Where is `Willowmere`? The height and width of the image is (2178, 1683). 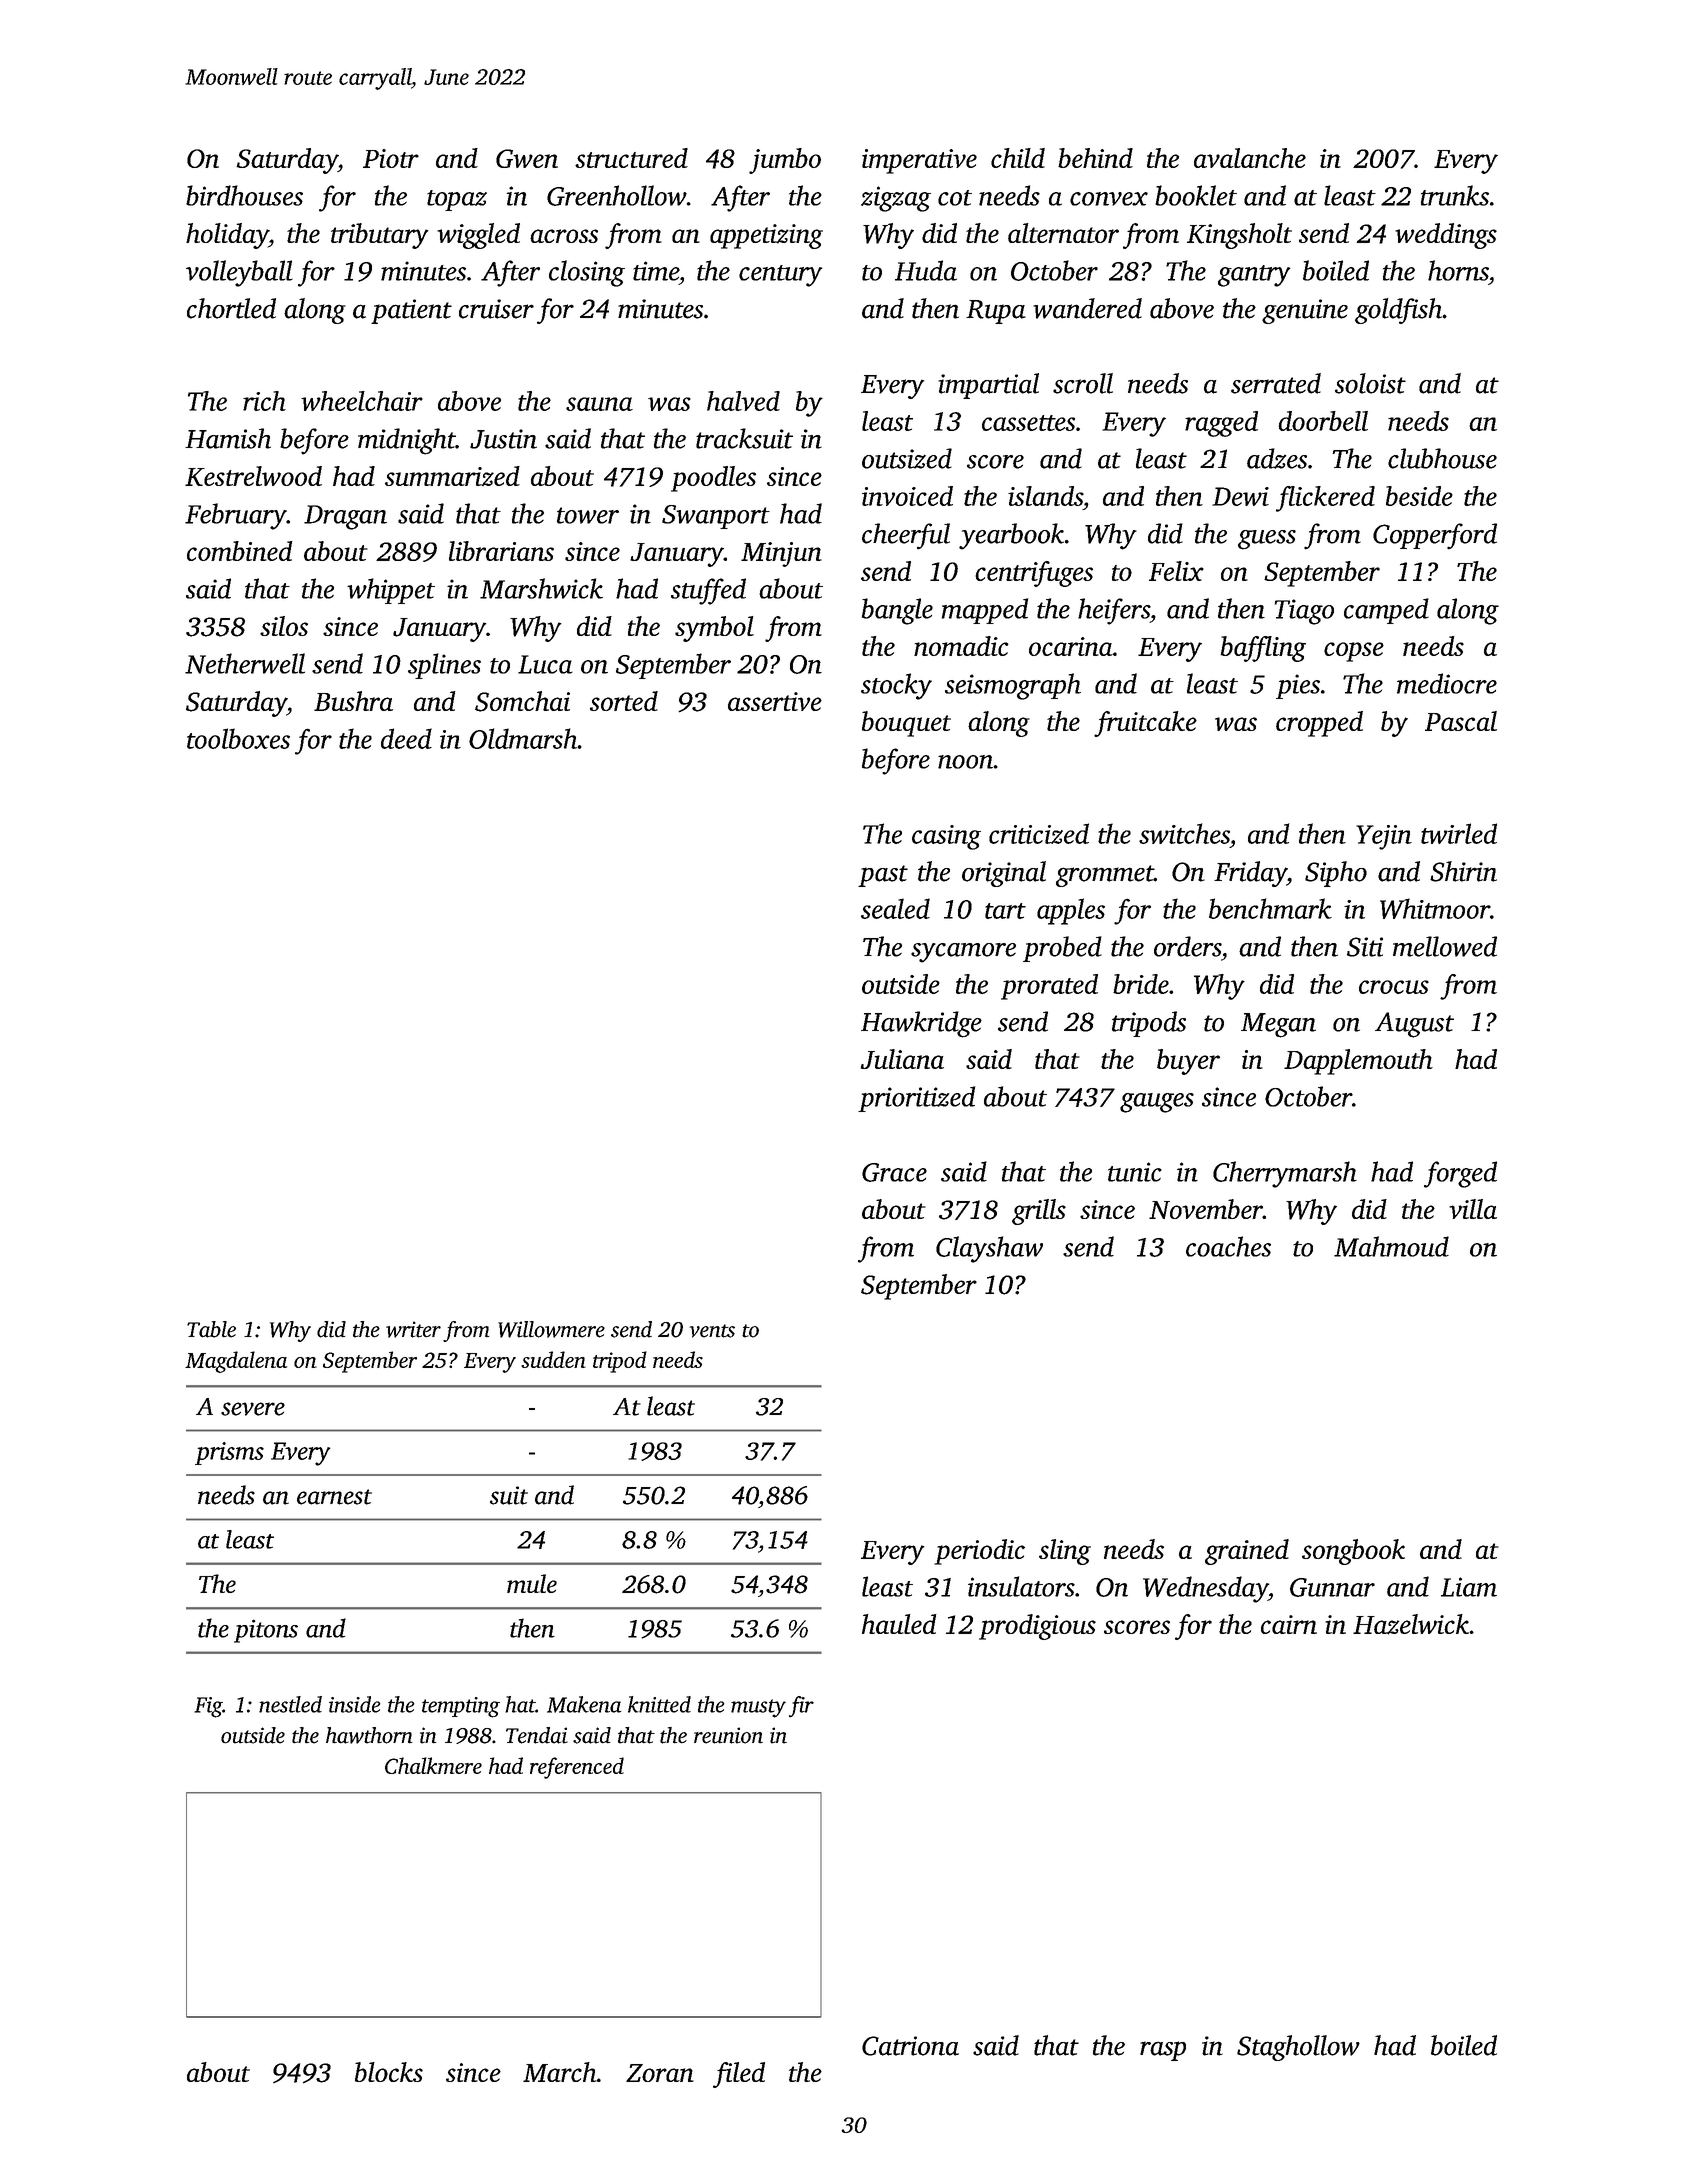
Willowmere is located at coordinates (551, 1329).
